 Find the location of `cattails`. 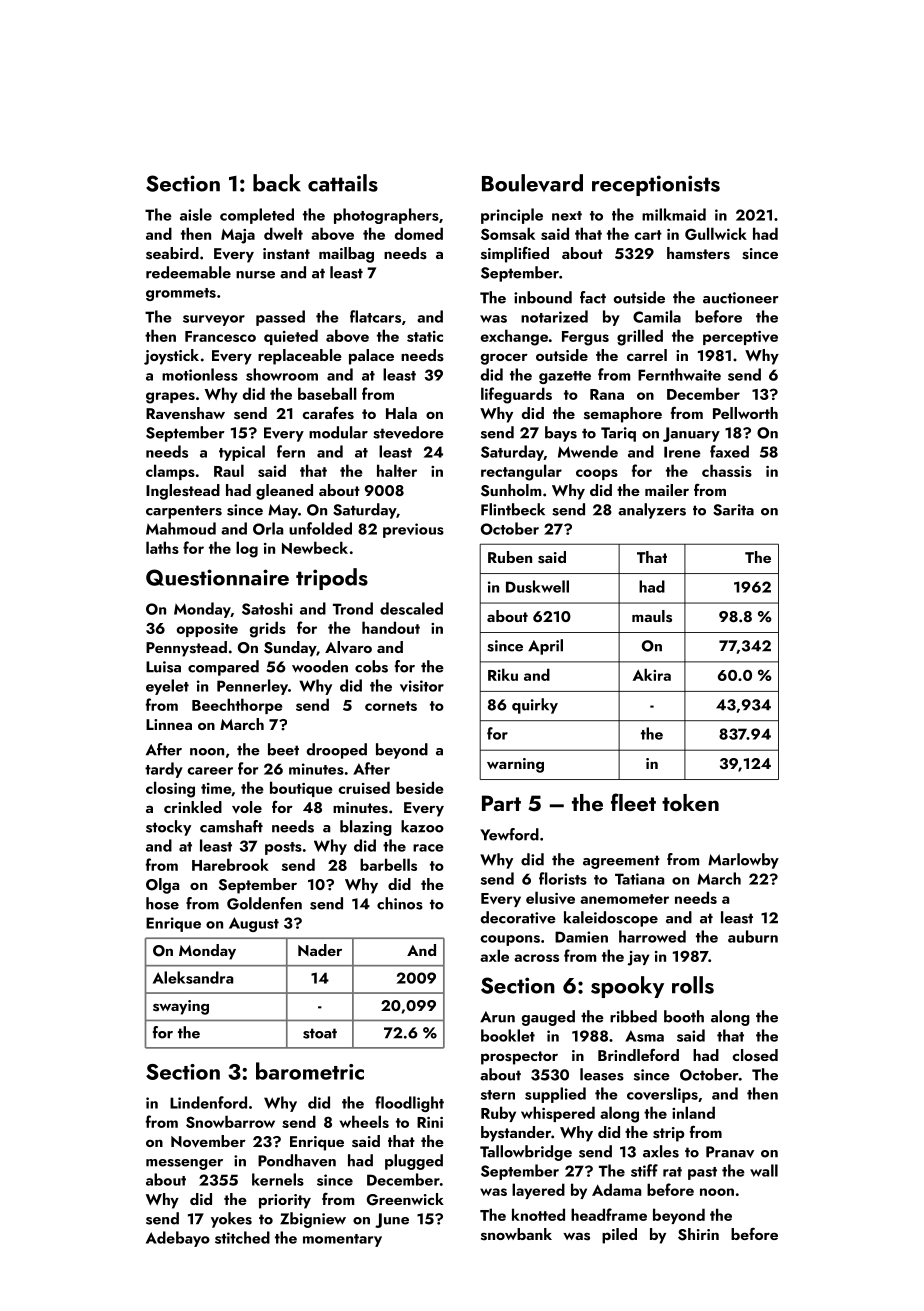

cattails is located at coordinates (343, 183).
